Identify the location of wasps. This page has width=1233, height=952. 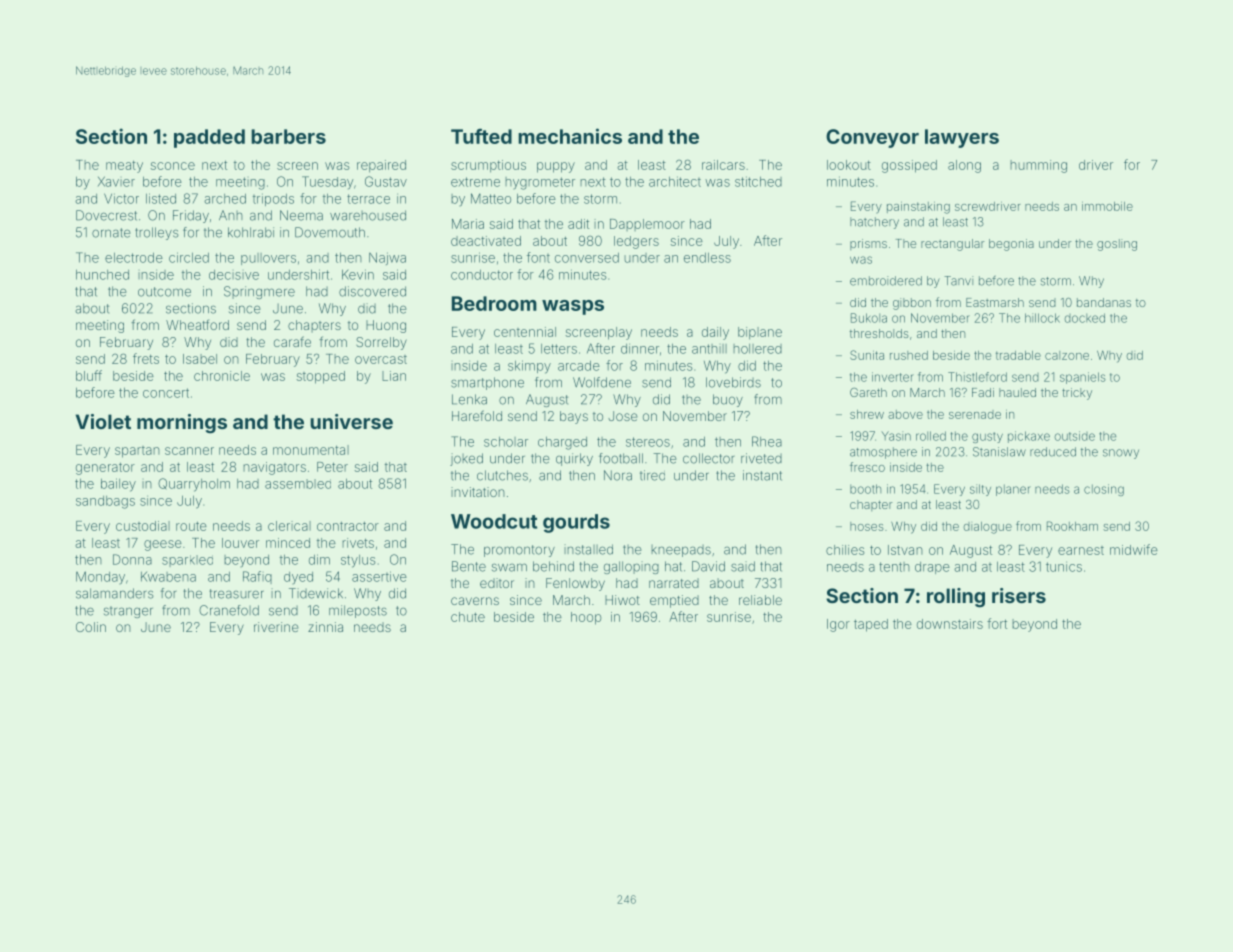
(573, 307).
